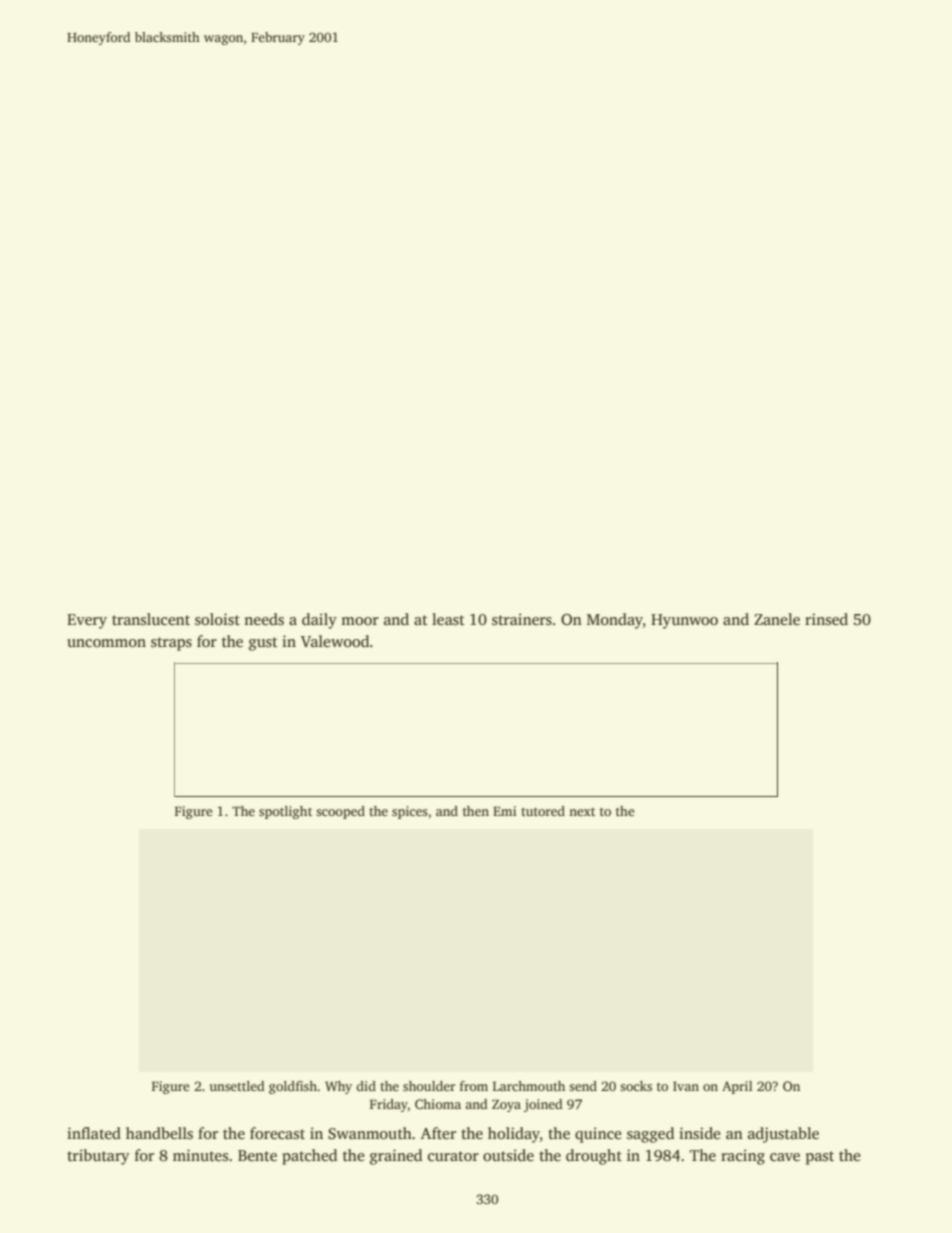 The image size is (952, 1233). I want to click on Bente, so click(257, 1155).
